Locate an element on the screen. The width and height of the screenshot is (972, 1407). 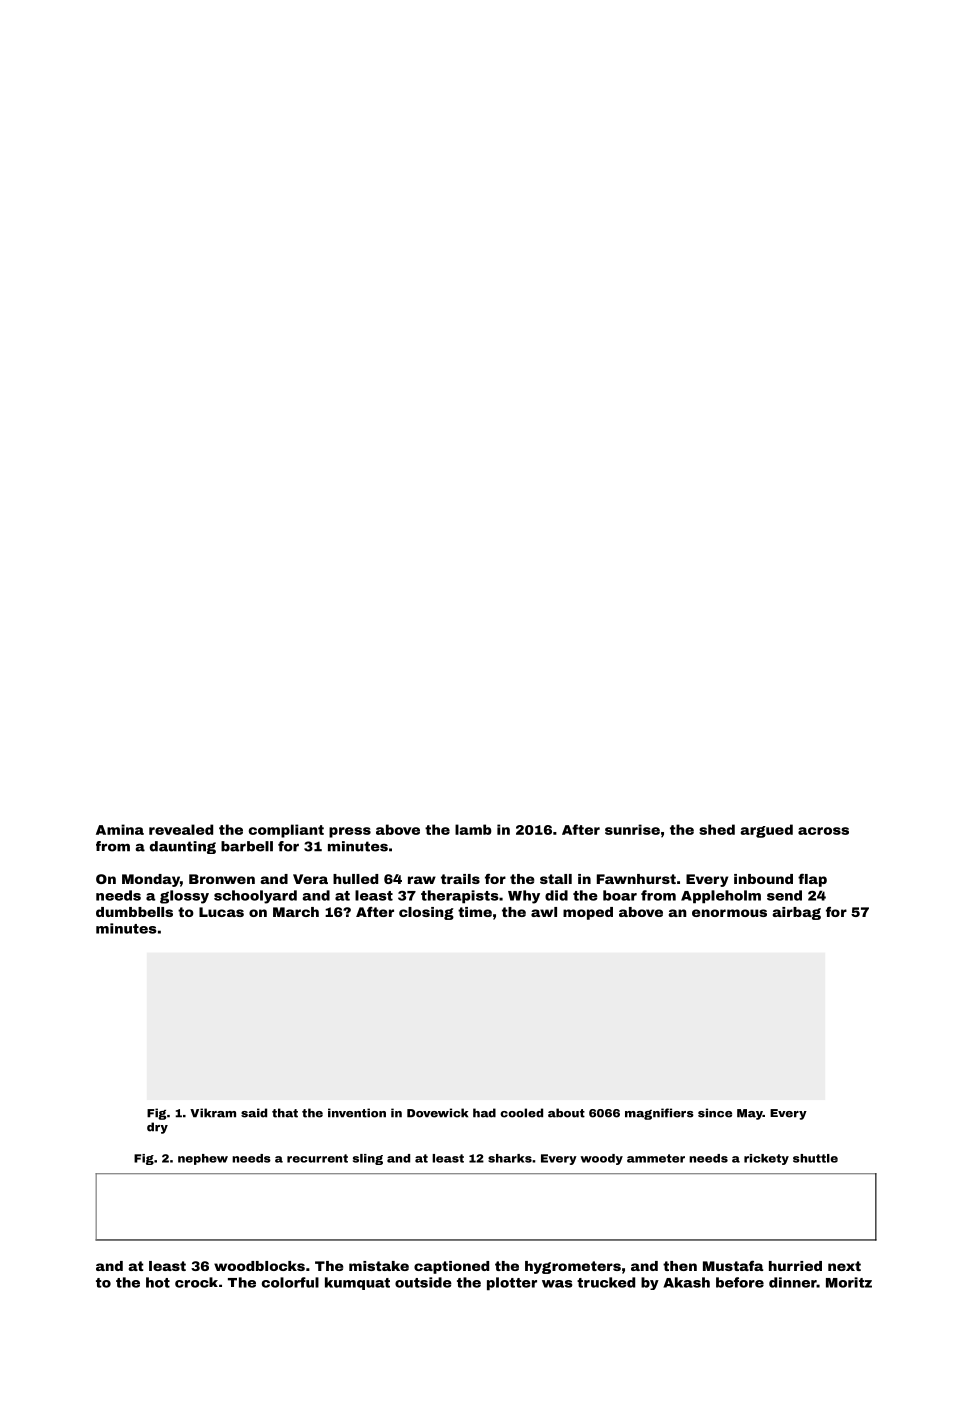
colorful is located at coordinates (290, 1282).
